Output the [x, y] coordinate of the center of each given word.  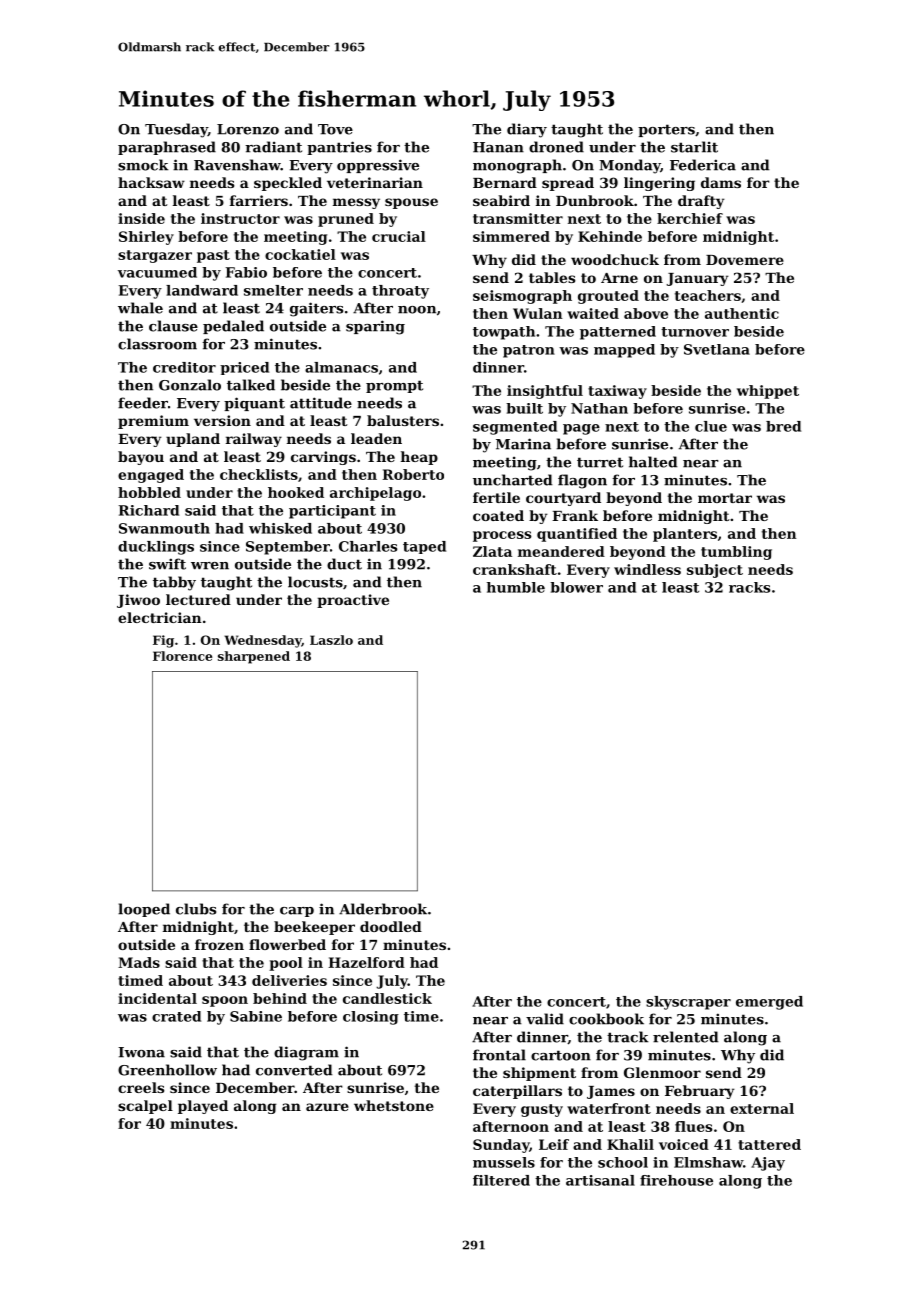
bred [783, 426]
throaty [400, 292]
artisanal [600, 1180]
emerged [769, 1003]
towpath [504, 333]
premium [153, 422]
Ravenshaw [237, 165]
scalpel [145, 1107]
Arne [619, 278]
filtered [501, 1180]
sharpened [254, 657]
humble [516, 587]
